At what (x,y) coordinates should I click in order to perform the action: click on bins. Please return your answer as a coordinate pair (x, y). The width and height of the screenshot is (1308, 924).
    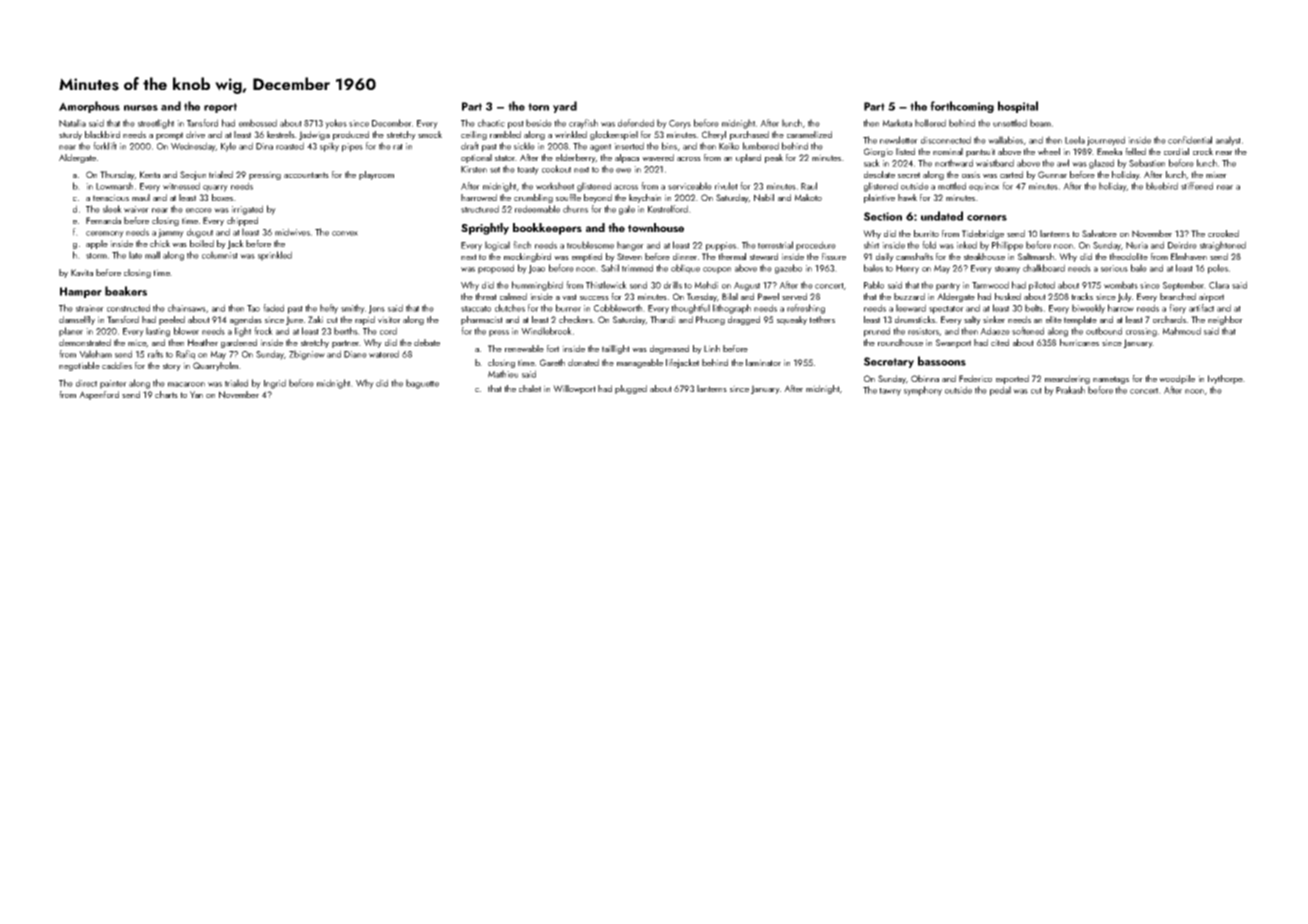
    Looking at the image, I should click on (669, 146).
